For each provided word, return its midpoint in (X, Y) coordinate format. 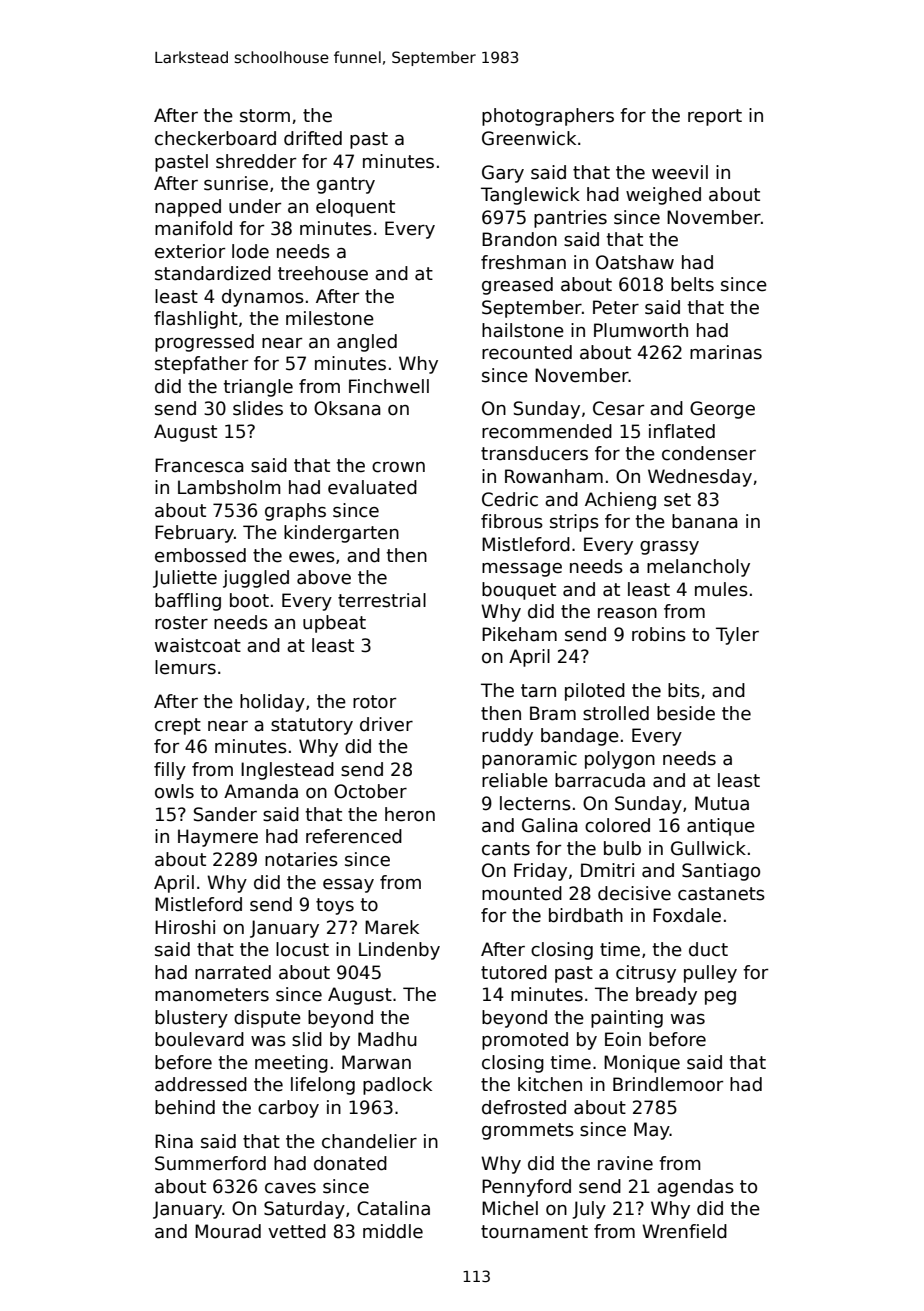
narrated (233, 972)
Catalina (393, 1208)
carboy (288, 1109)
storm (265, 116)
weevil (680, 172)
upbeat (334, 624)
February (194, 534)
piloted (595, 692)
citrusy (646, 974)
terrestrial (382, 600)
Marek (392, 927)
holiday (272, 703)
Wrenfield (684, 1231)
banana (705, 521)
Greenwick (529, 138)
